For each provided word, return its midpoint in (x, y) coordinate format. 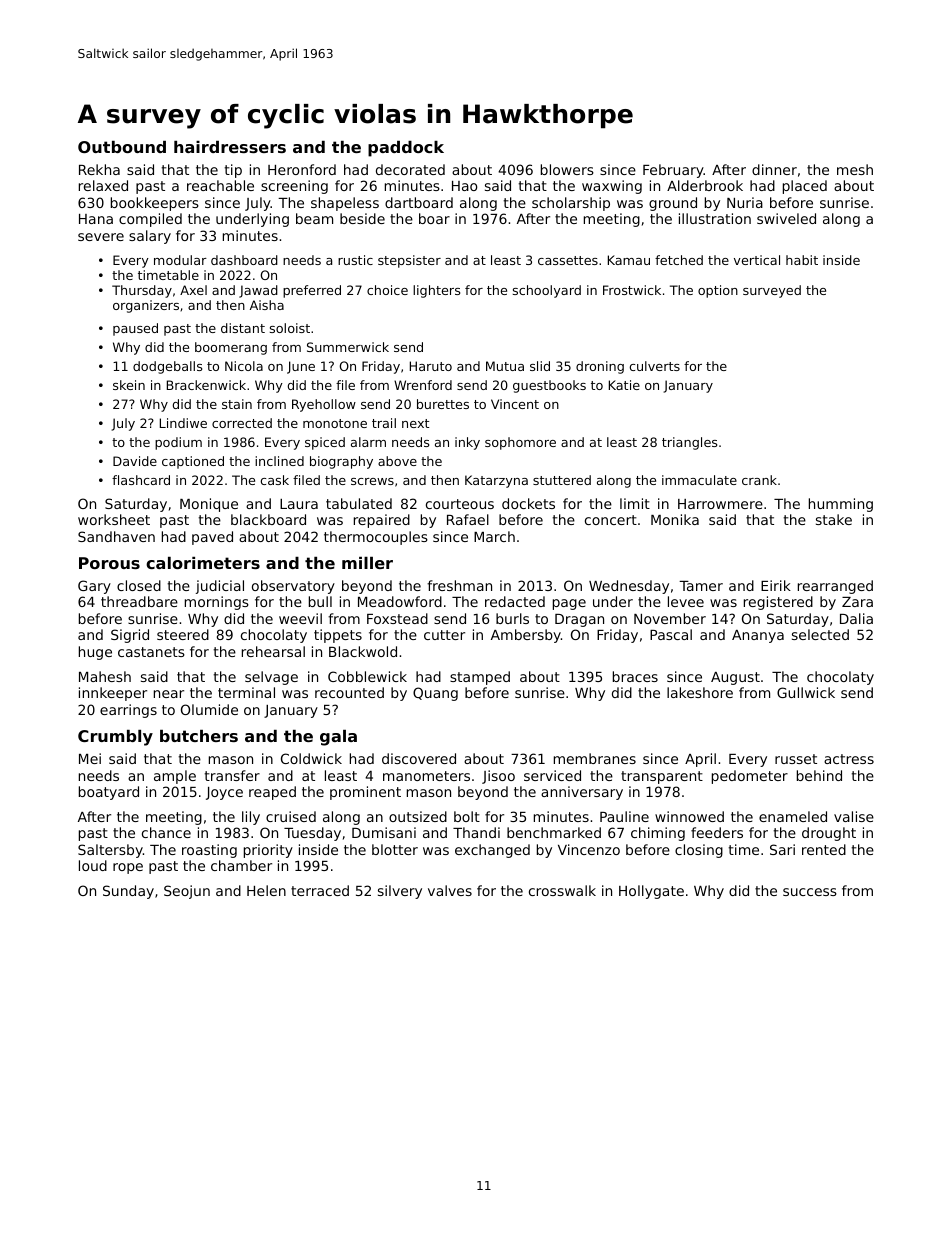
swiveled (786, 218)
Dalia (856, 618)
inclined (279, 461)
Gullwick (806, 692)
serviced (552, 775)
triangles (689, 443)
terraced (320, 890)
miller (367, 563)
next (415, 423)
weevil (300, 618)
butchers (199, 736)
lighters (436, 291)
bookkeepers (155, 204)
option (718, 291)
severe (101, 237)
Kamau (629, 260)
